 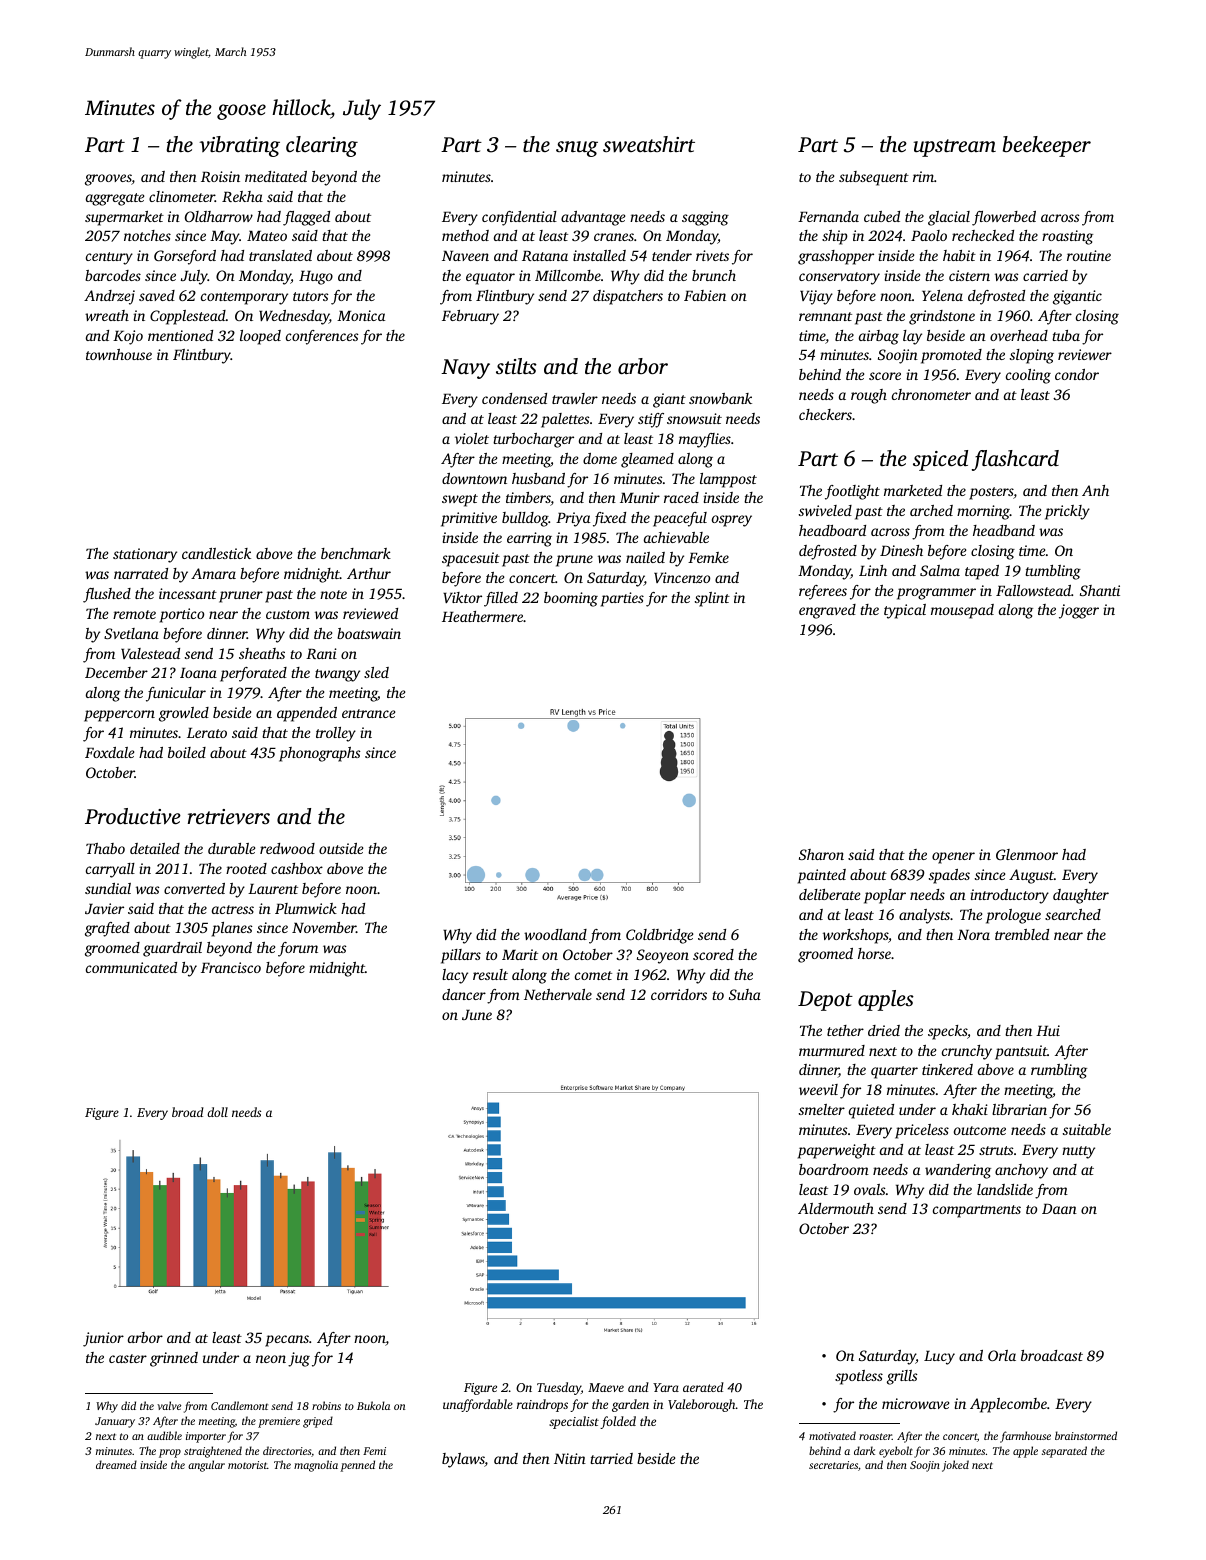 What do you see at coordinates (217, 1112) in the image?
I see `doll` at bounding box center [217, 1112].
